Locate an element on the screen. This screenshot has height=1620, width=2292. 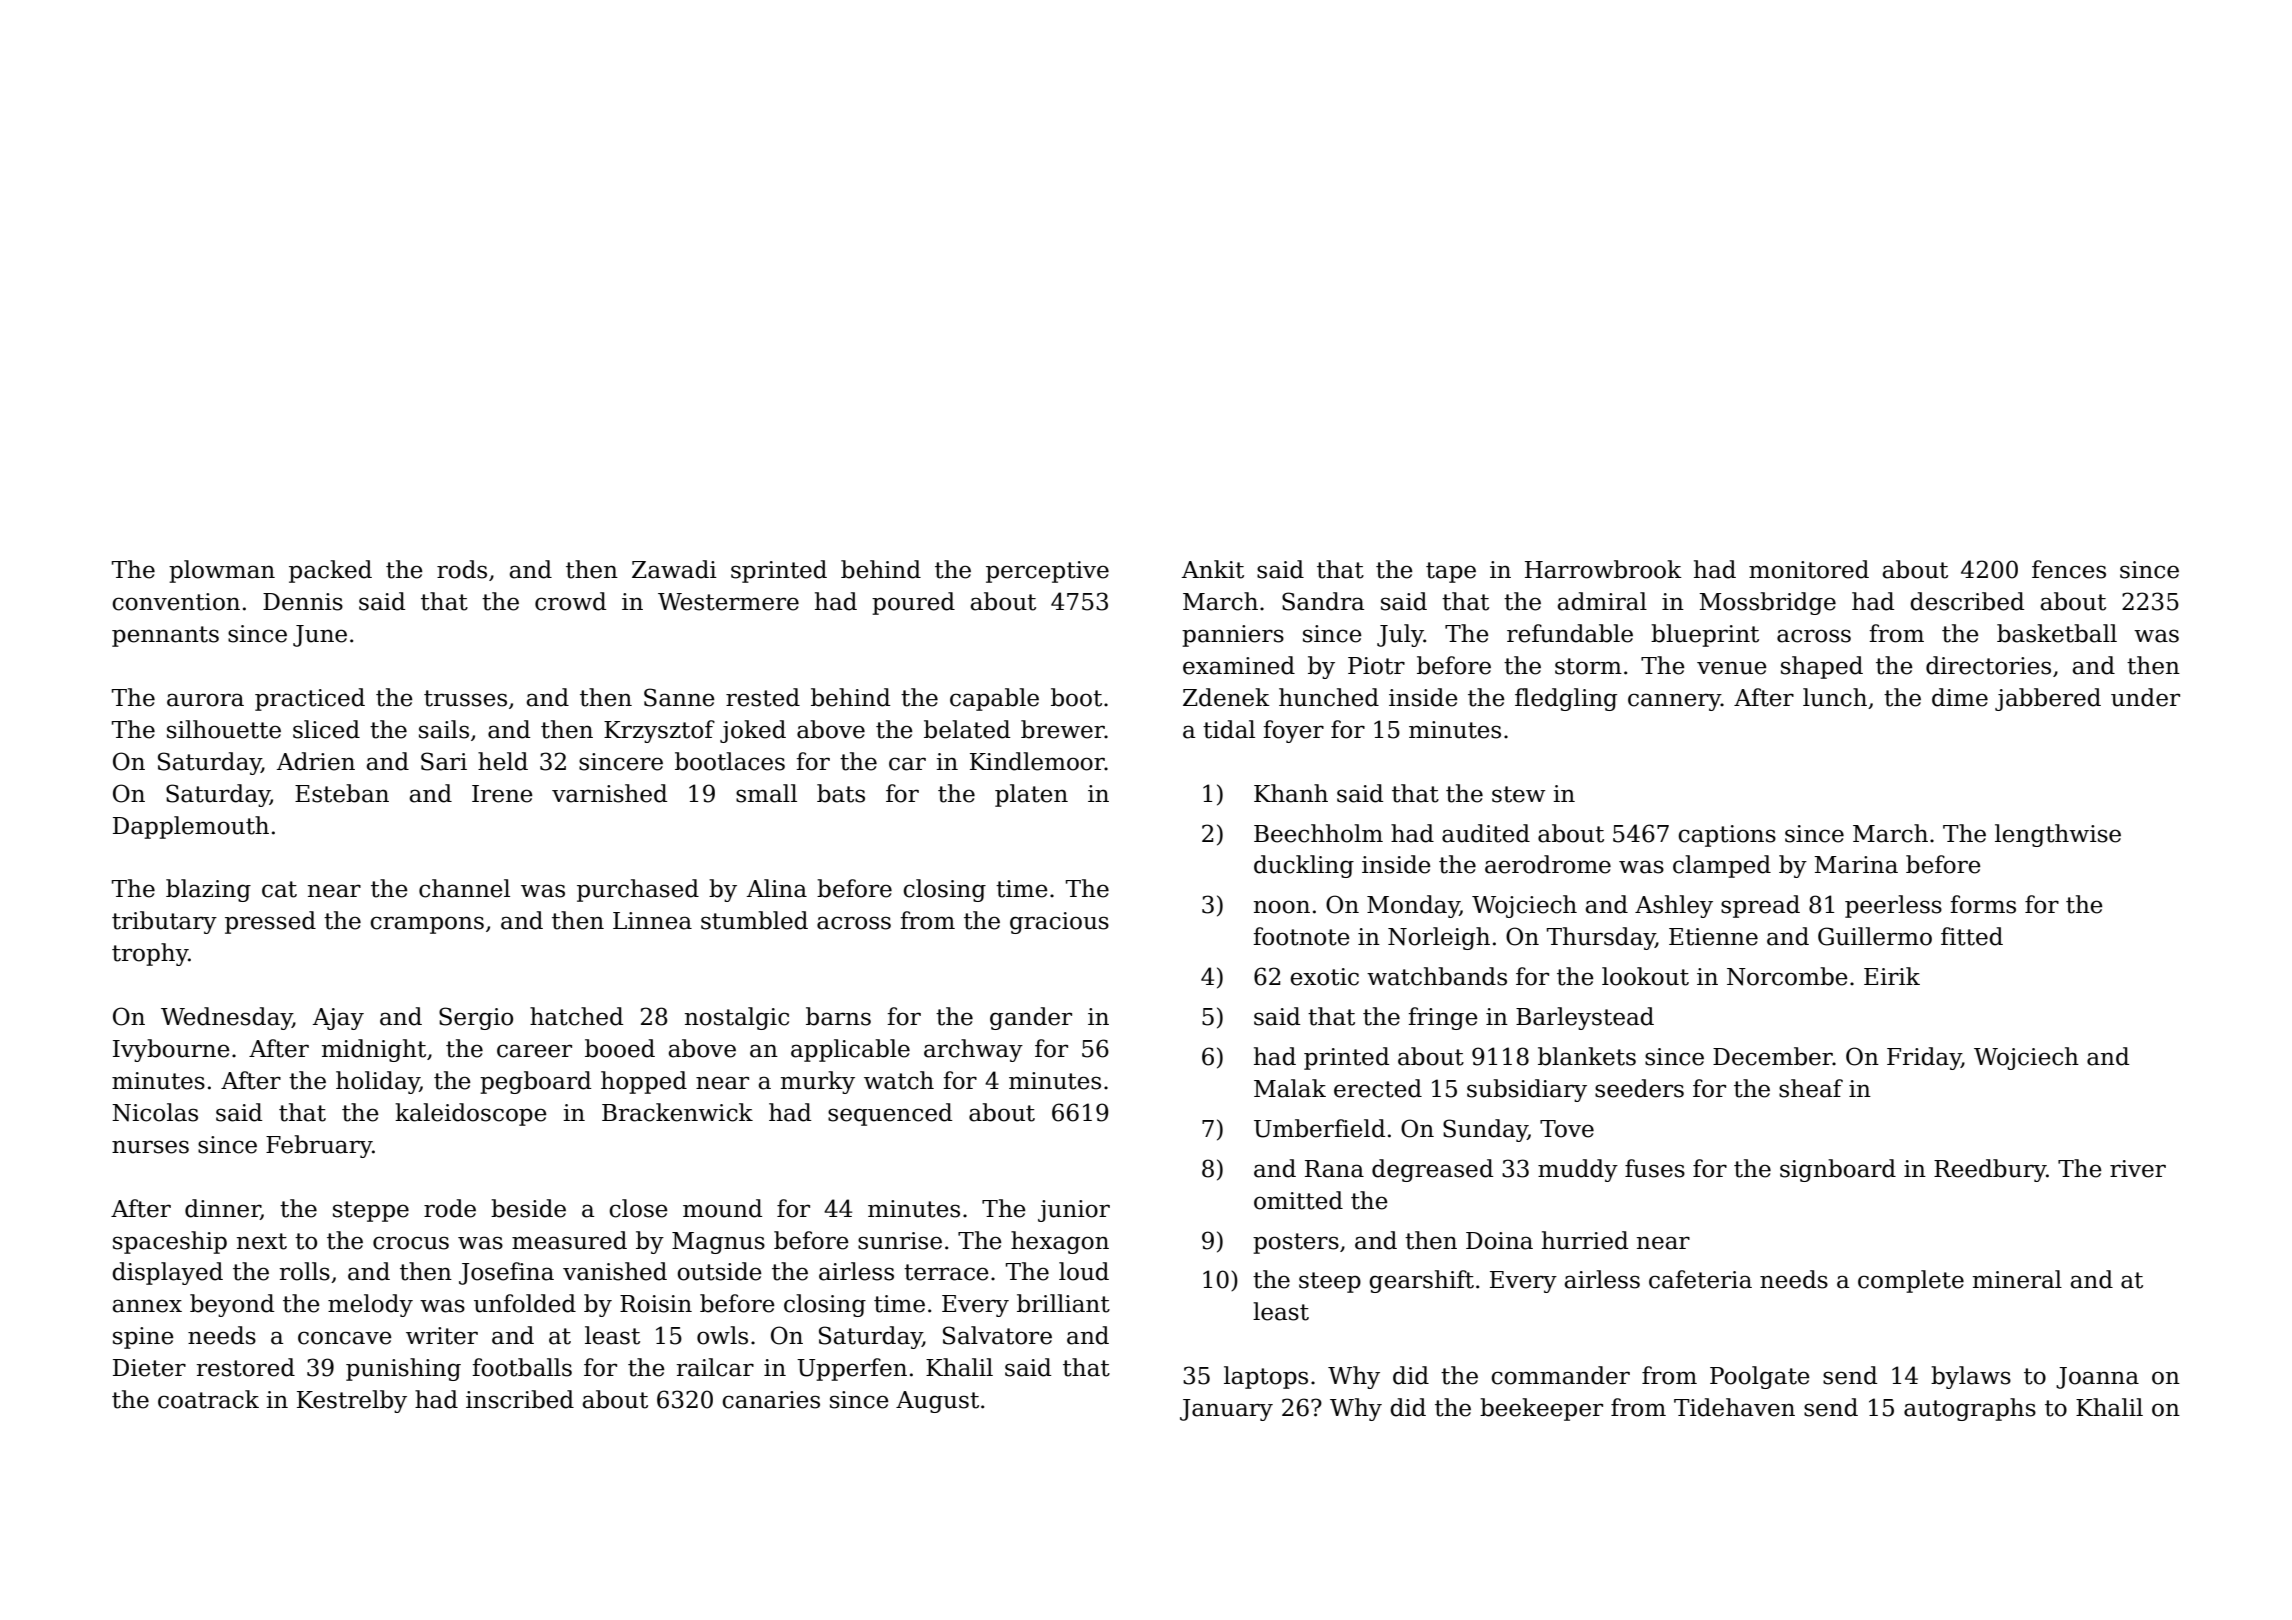
perceptive is located at coordinates (1047, 572).
